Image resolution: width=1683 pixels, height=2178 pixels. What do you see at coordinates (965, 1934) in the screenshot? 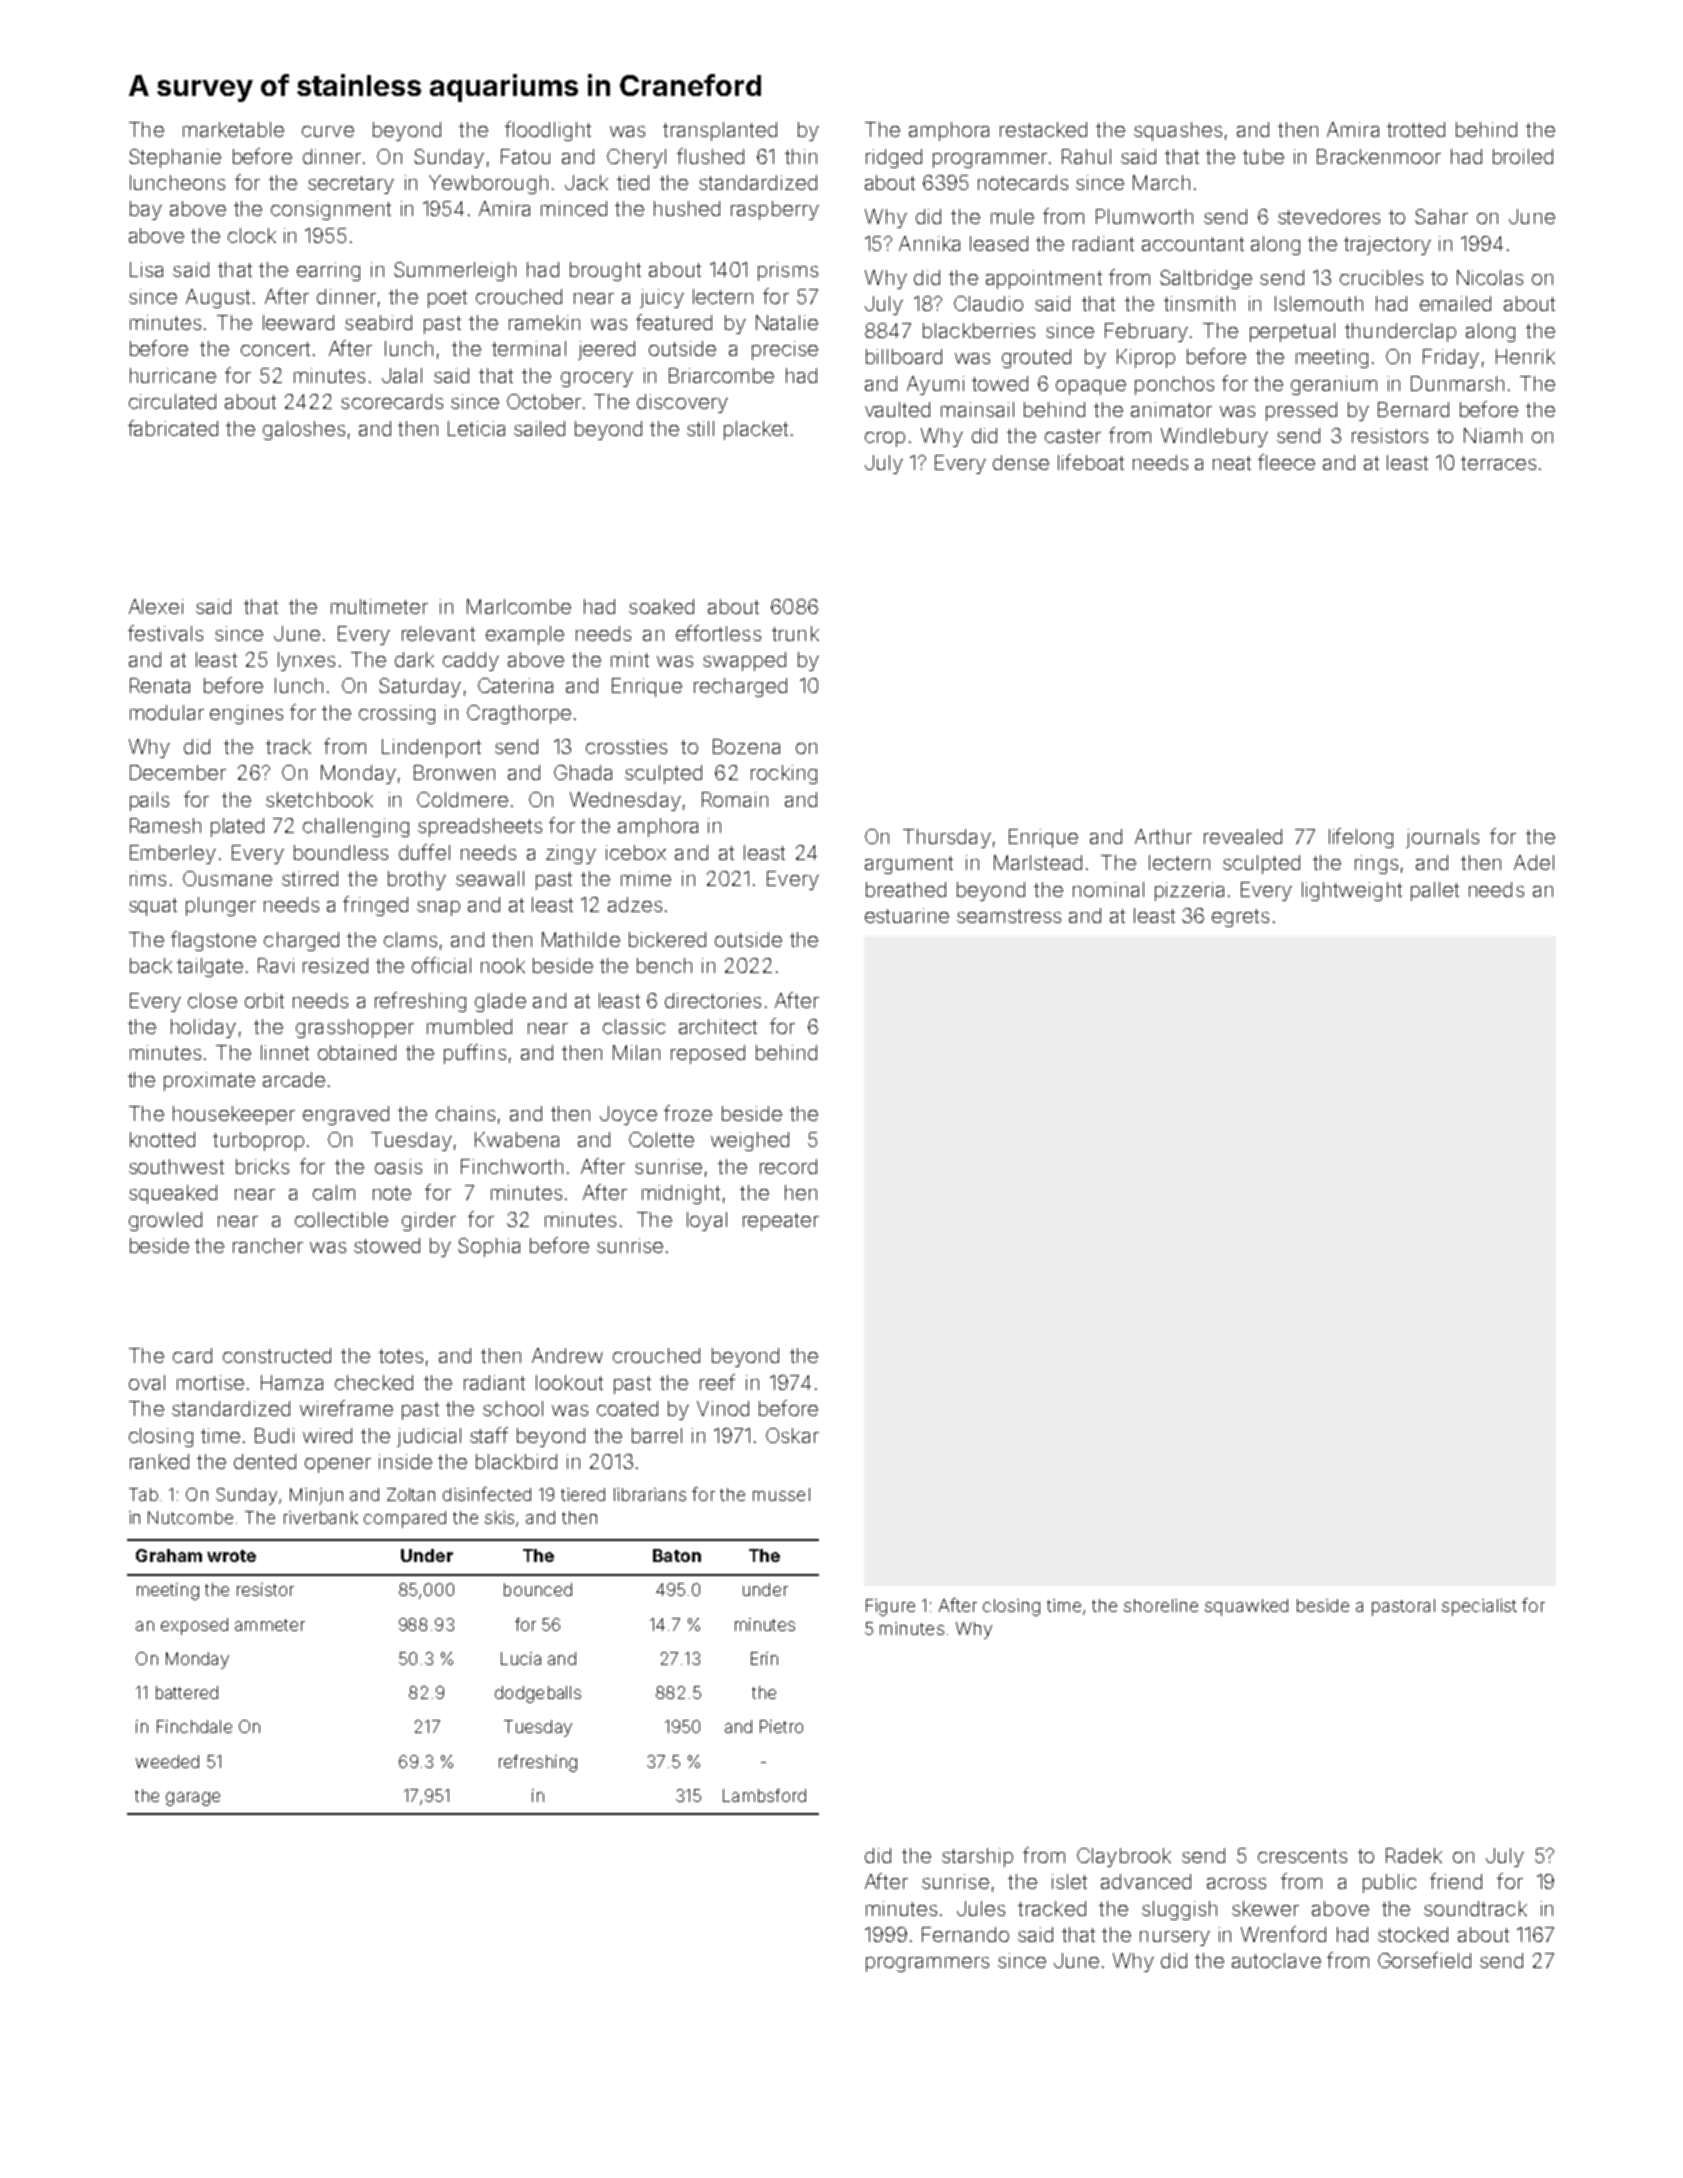
I see `Fernando` at bounding box center [965, 1934].
